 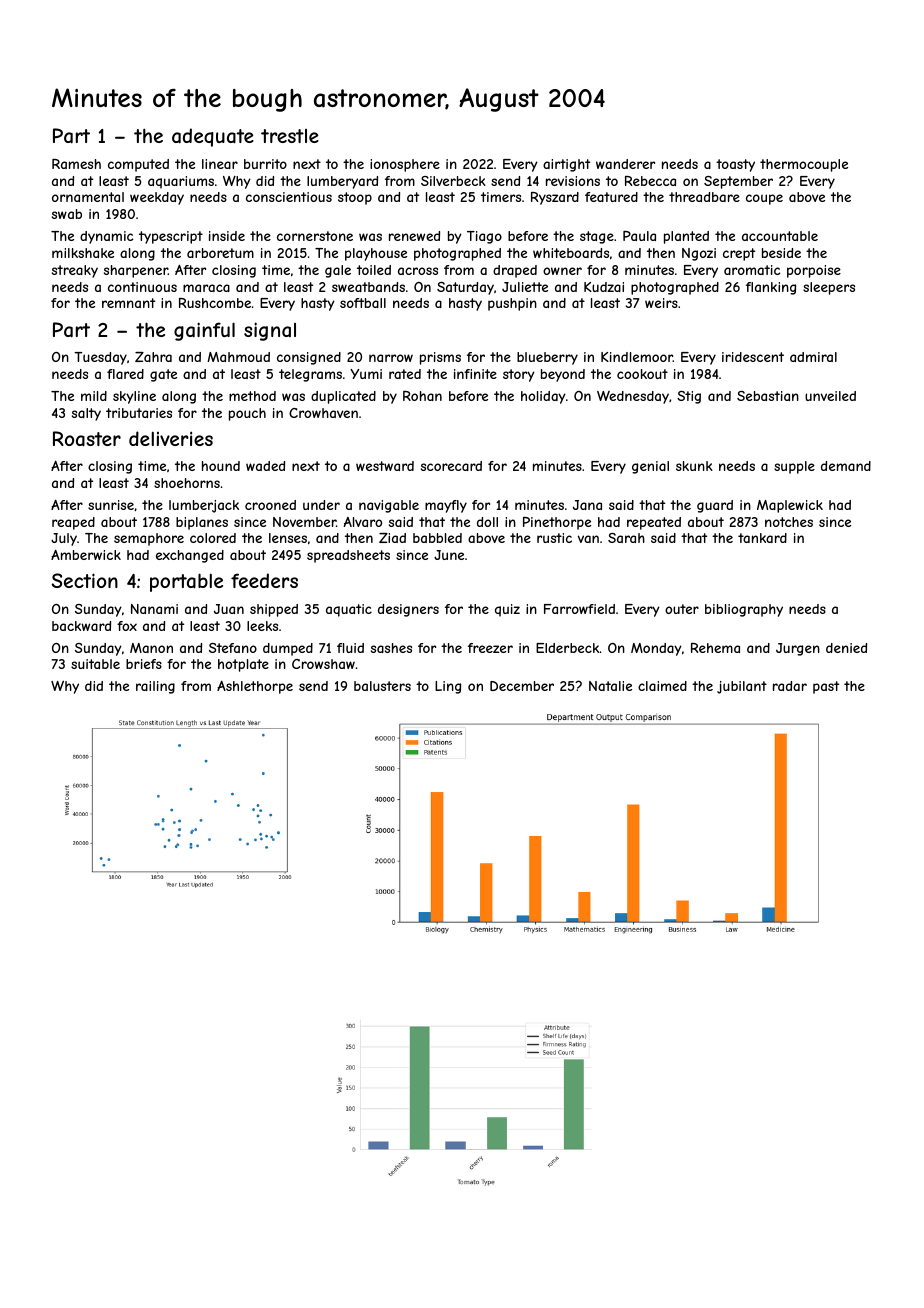 I want to click on Tiago, so click(x=484, y=237).
